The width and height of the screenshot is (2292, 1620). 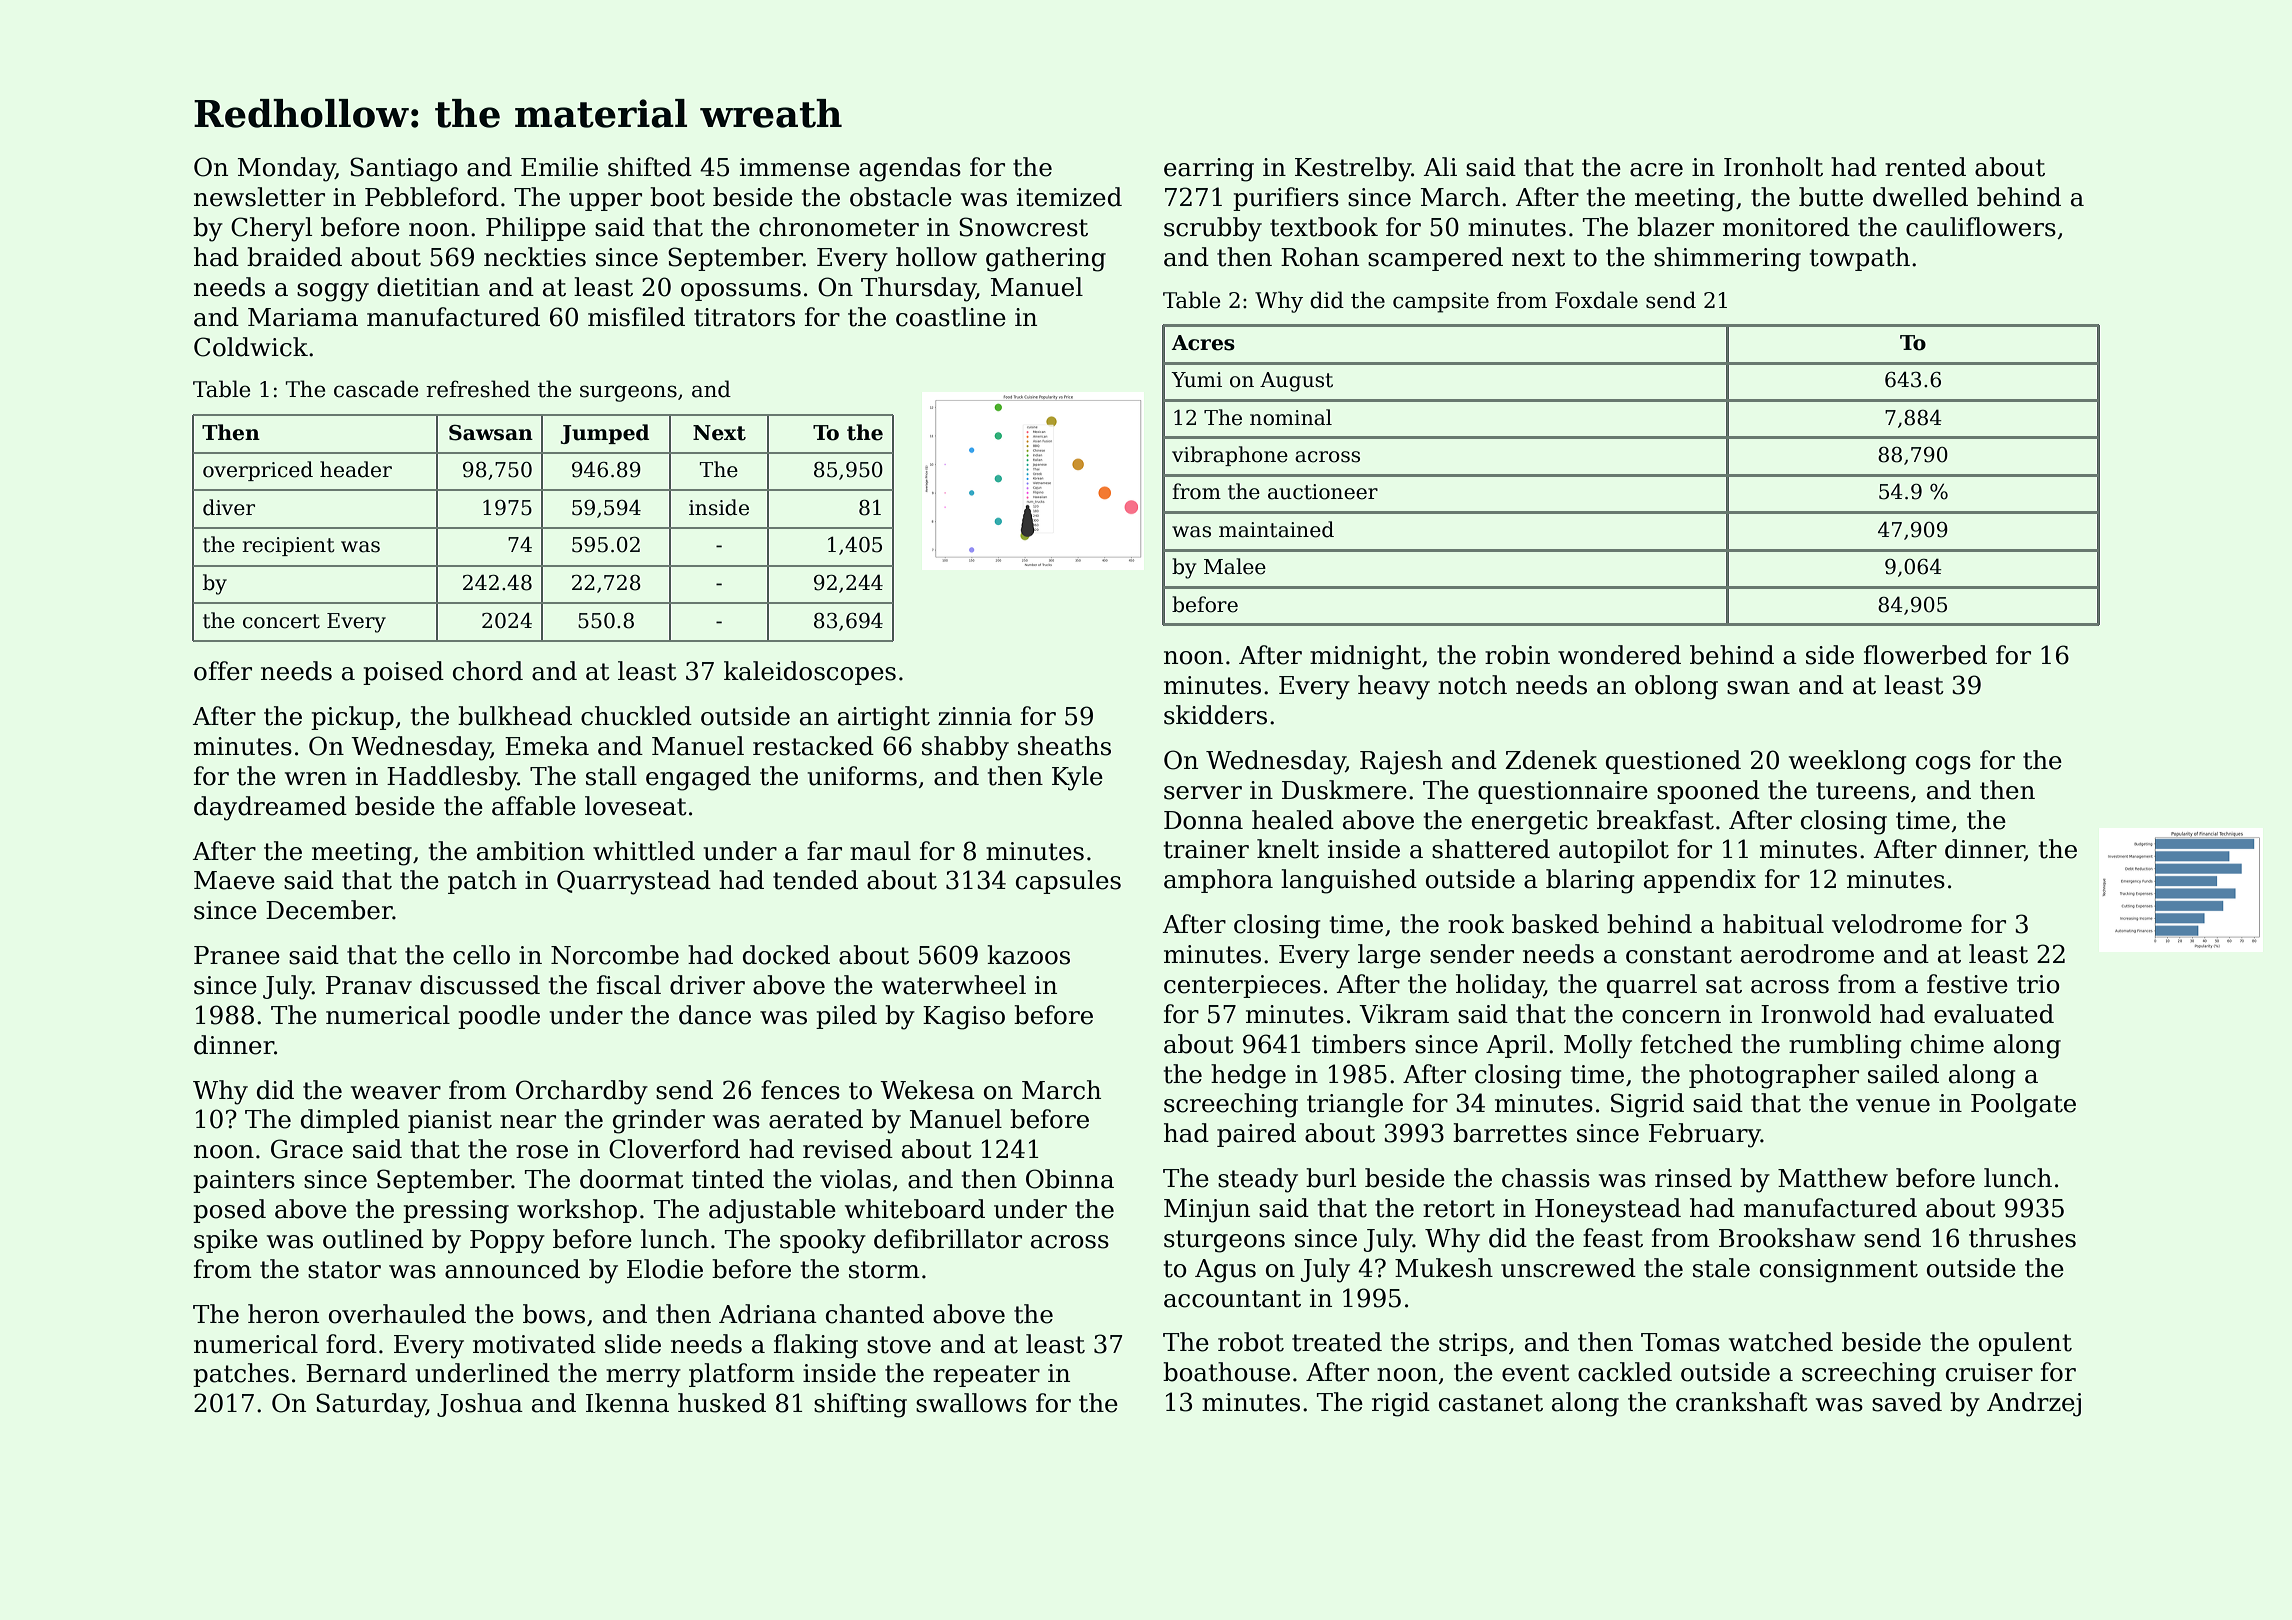 What do you see at coordinates (356, 1373) in the screenshot?
I see `Bernard` at bounding box center [356, 1373].
